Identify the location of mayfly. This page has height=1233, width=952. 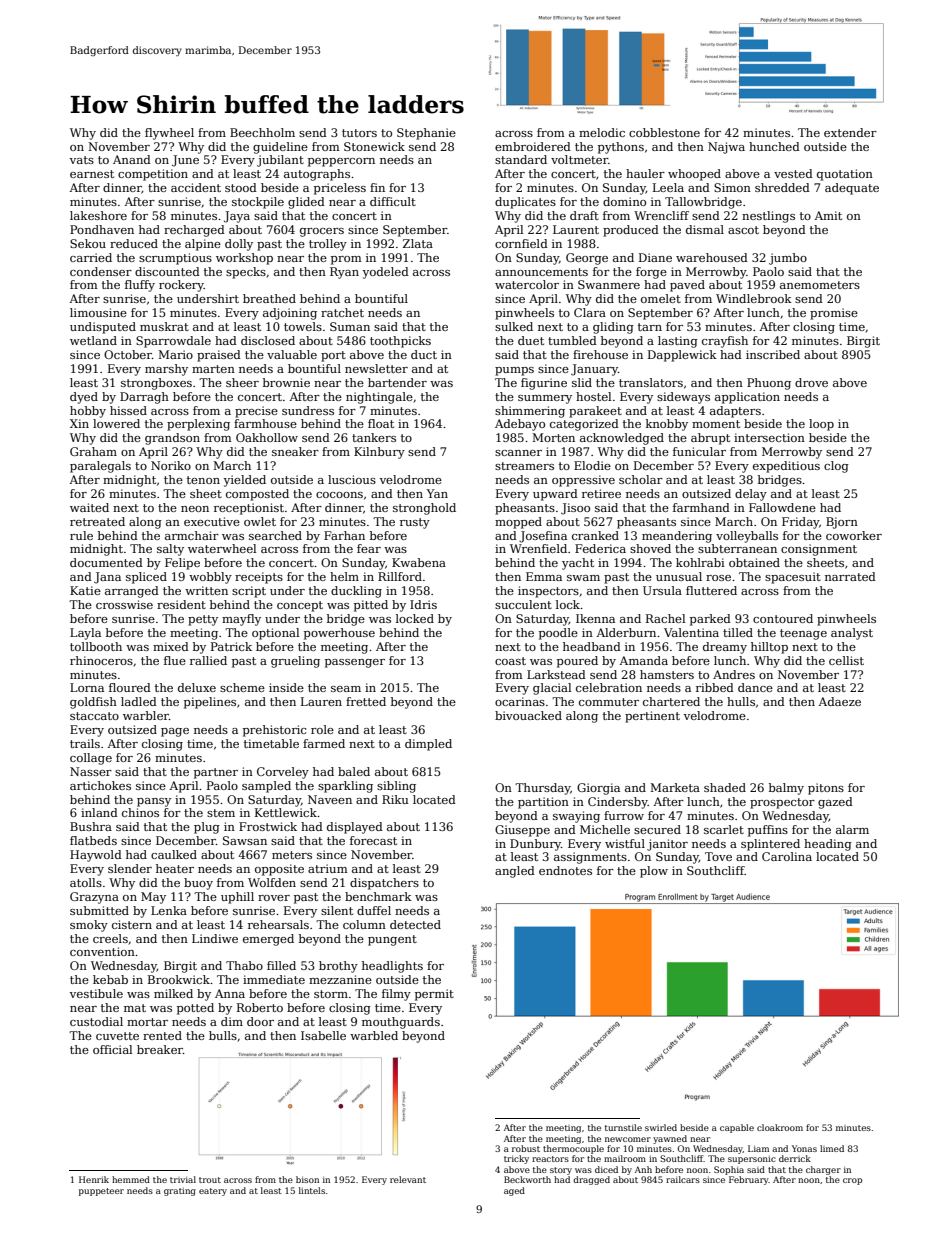
(241, 620).
